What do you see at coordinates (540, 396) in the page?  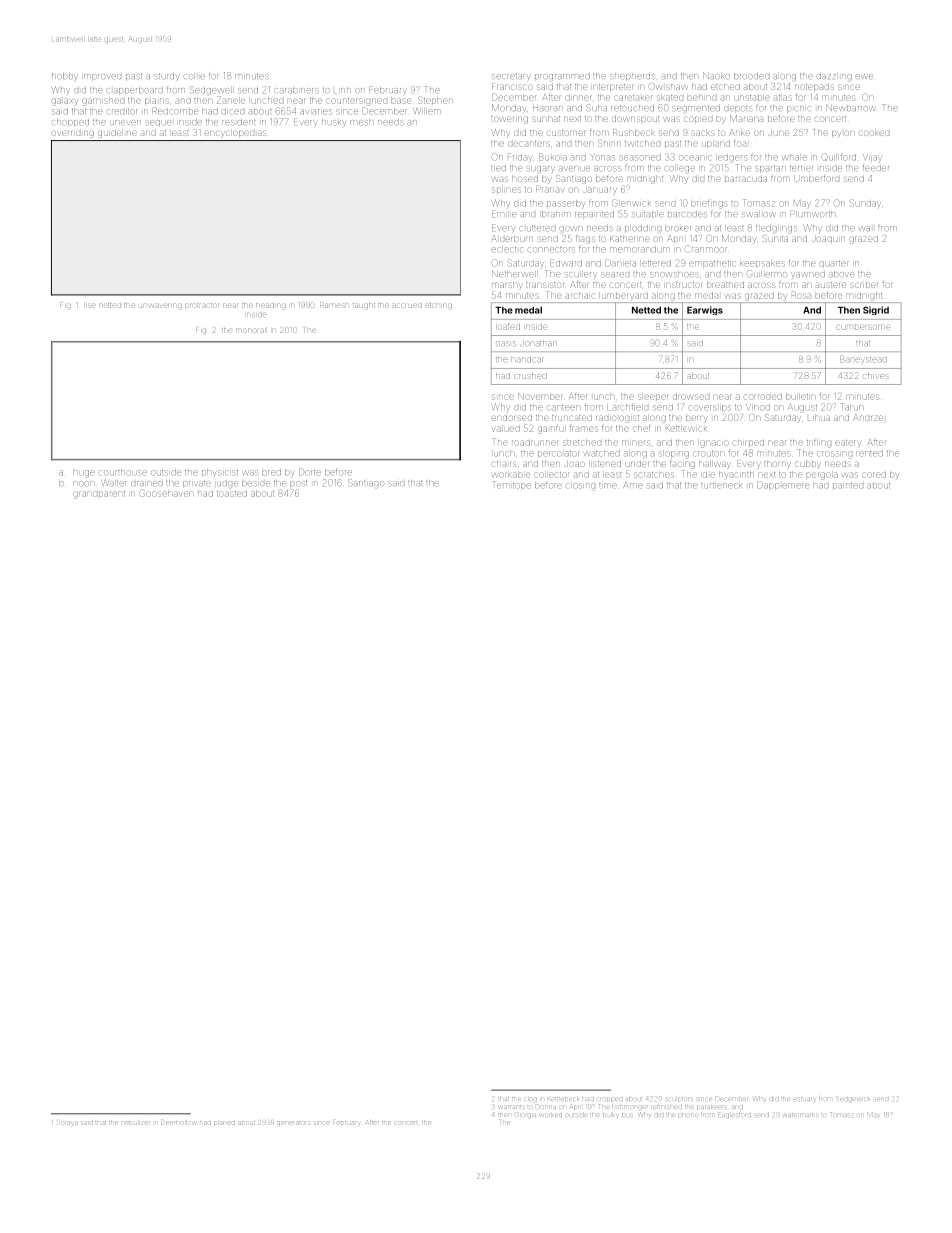 I see `November` at bounding box center [540, 396].
